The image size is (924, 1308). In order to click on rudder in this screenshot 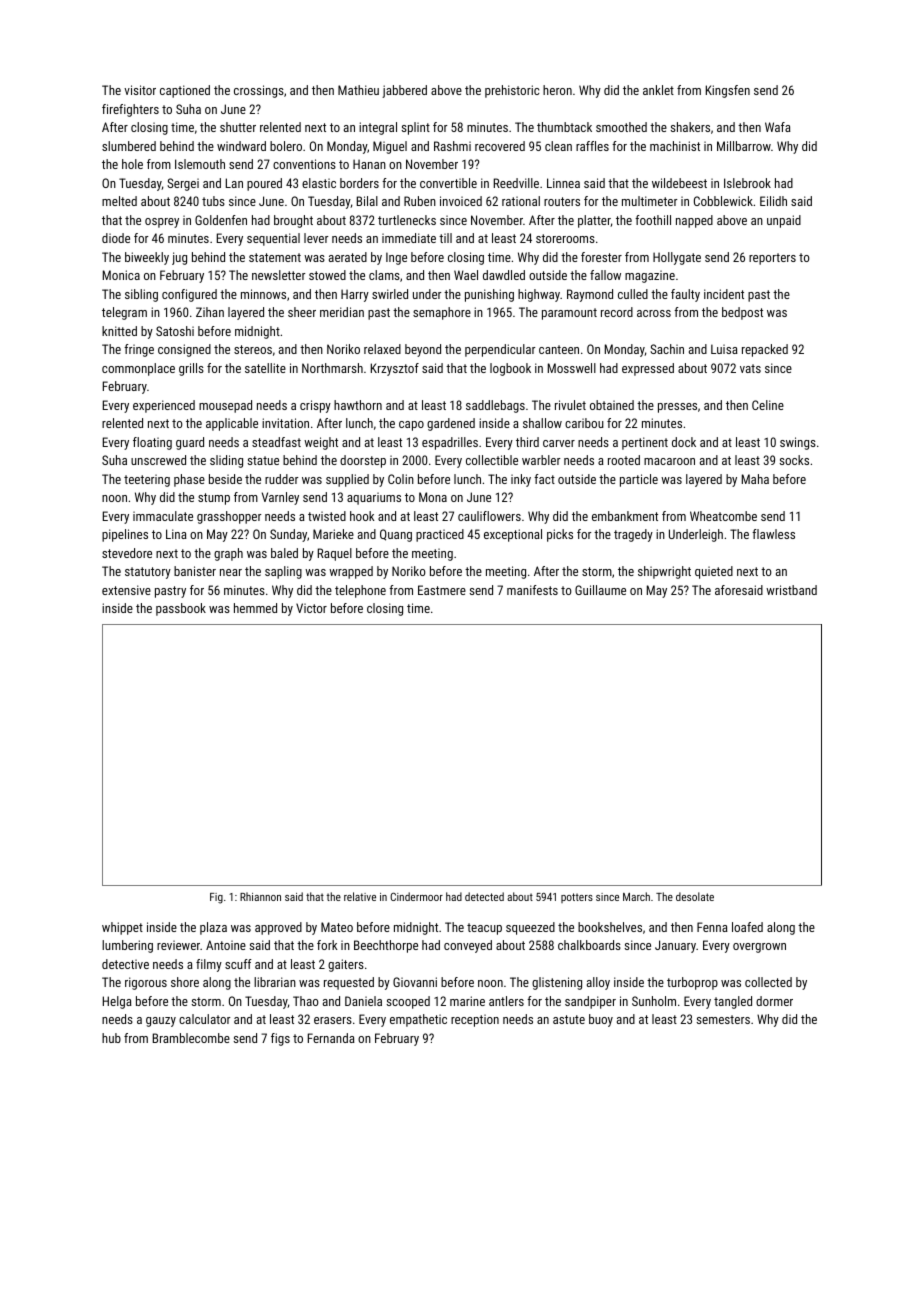, I will do `click(281, 479)`.
